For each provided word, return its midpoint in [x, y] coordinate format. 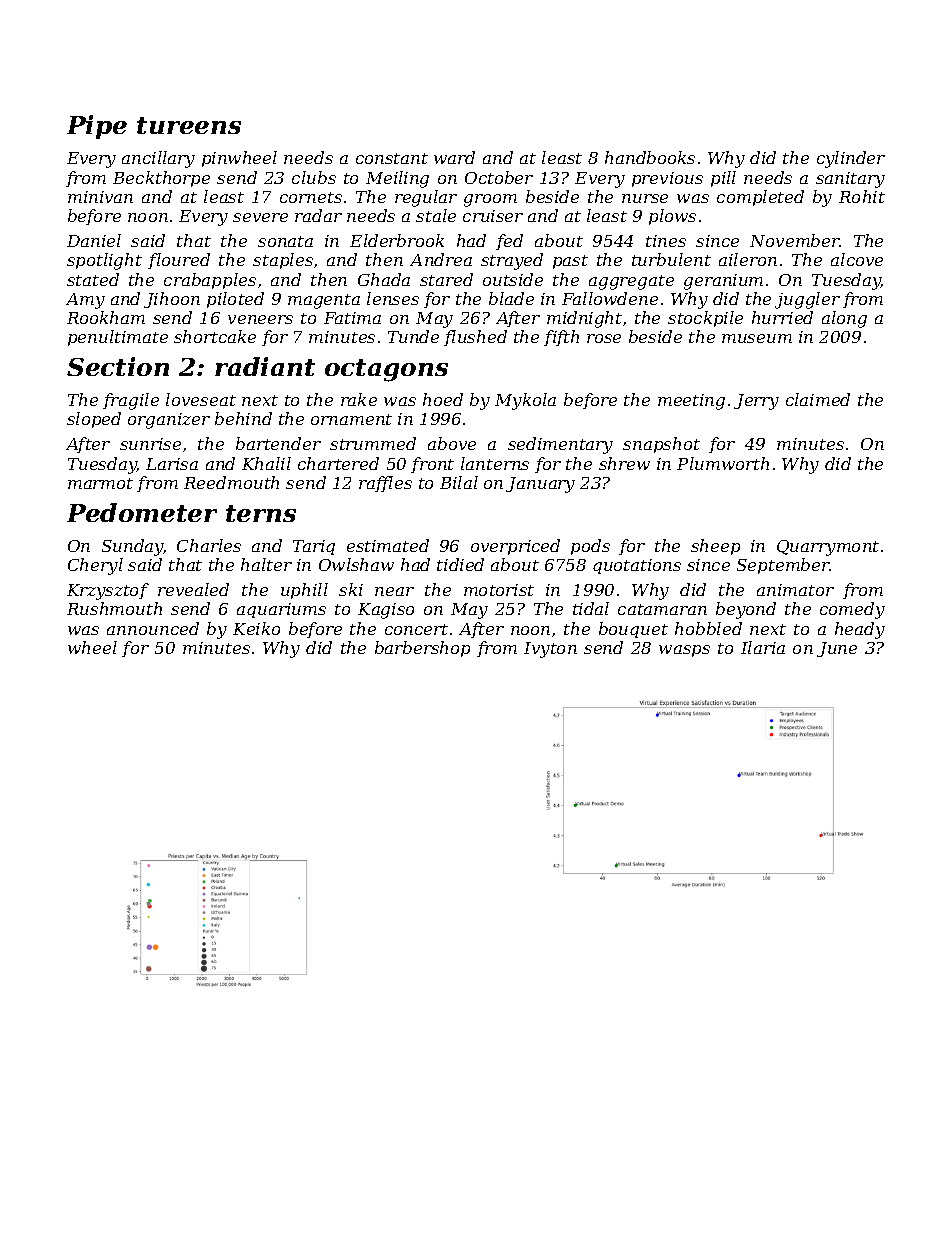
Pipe [97, 127]
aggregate [631, 282]
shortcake [215, 336]
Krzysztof [108, 591]
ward [454, 157]
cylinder [851, 159]
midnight [584, 319]
